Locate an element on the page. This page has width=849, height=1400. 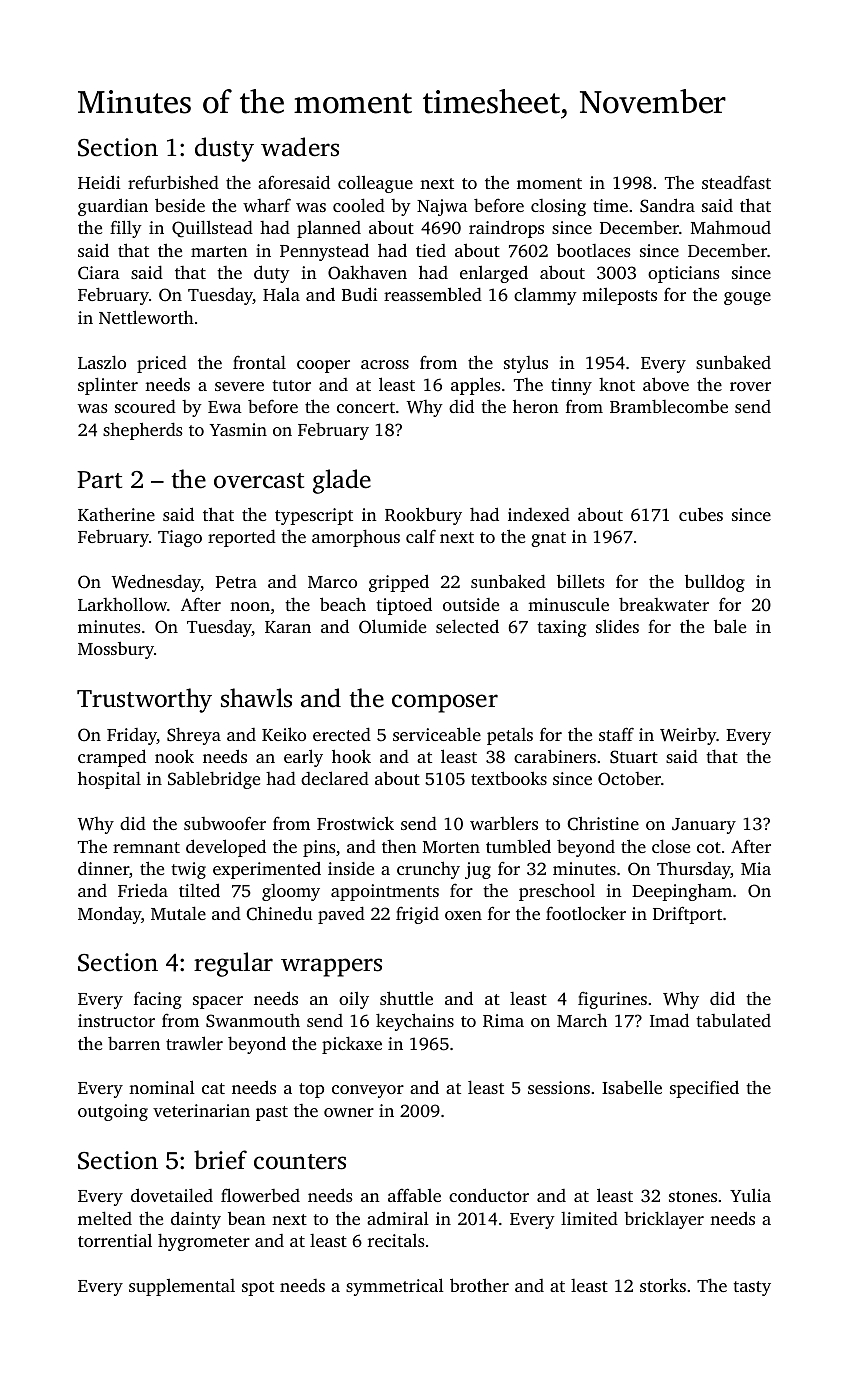
Larkhollow is located at coordinates (122, 604).
